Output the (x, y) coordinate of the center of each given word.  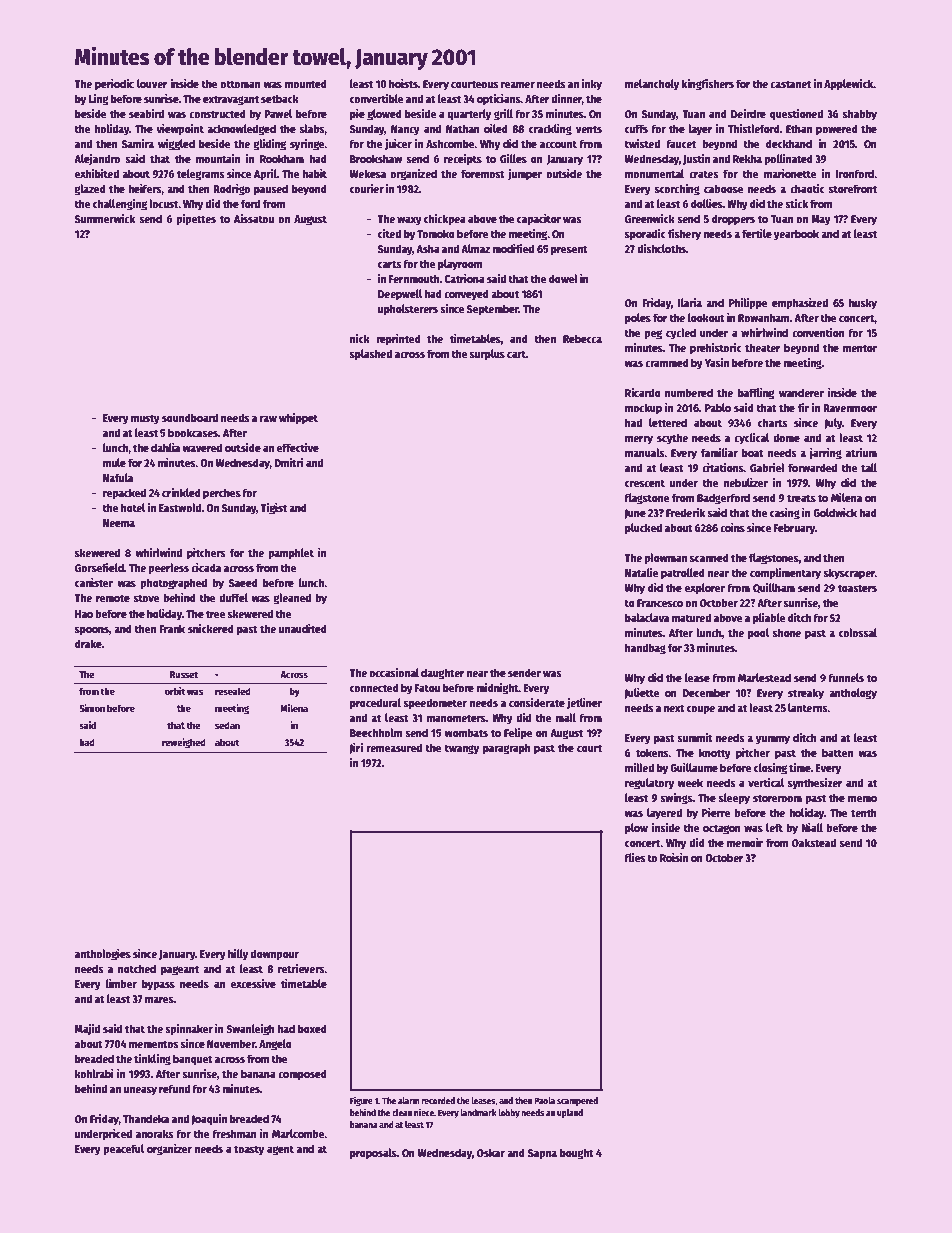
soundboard (190, 417)
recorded (438, 1100)
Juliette (642, 693)
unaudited (303, 628)
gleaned (292, 599)
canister (94, 582)
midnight (497, 689)
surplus (487, 355)
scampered (577, 1101)
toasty (249, 1150)
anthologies (103, 955)
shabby (860, 115)
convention (818, 332)
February (794, 529)
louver (152, 83)
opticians (499, 100)
